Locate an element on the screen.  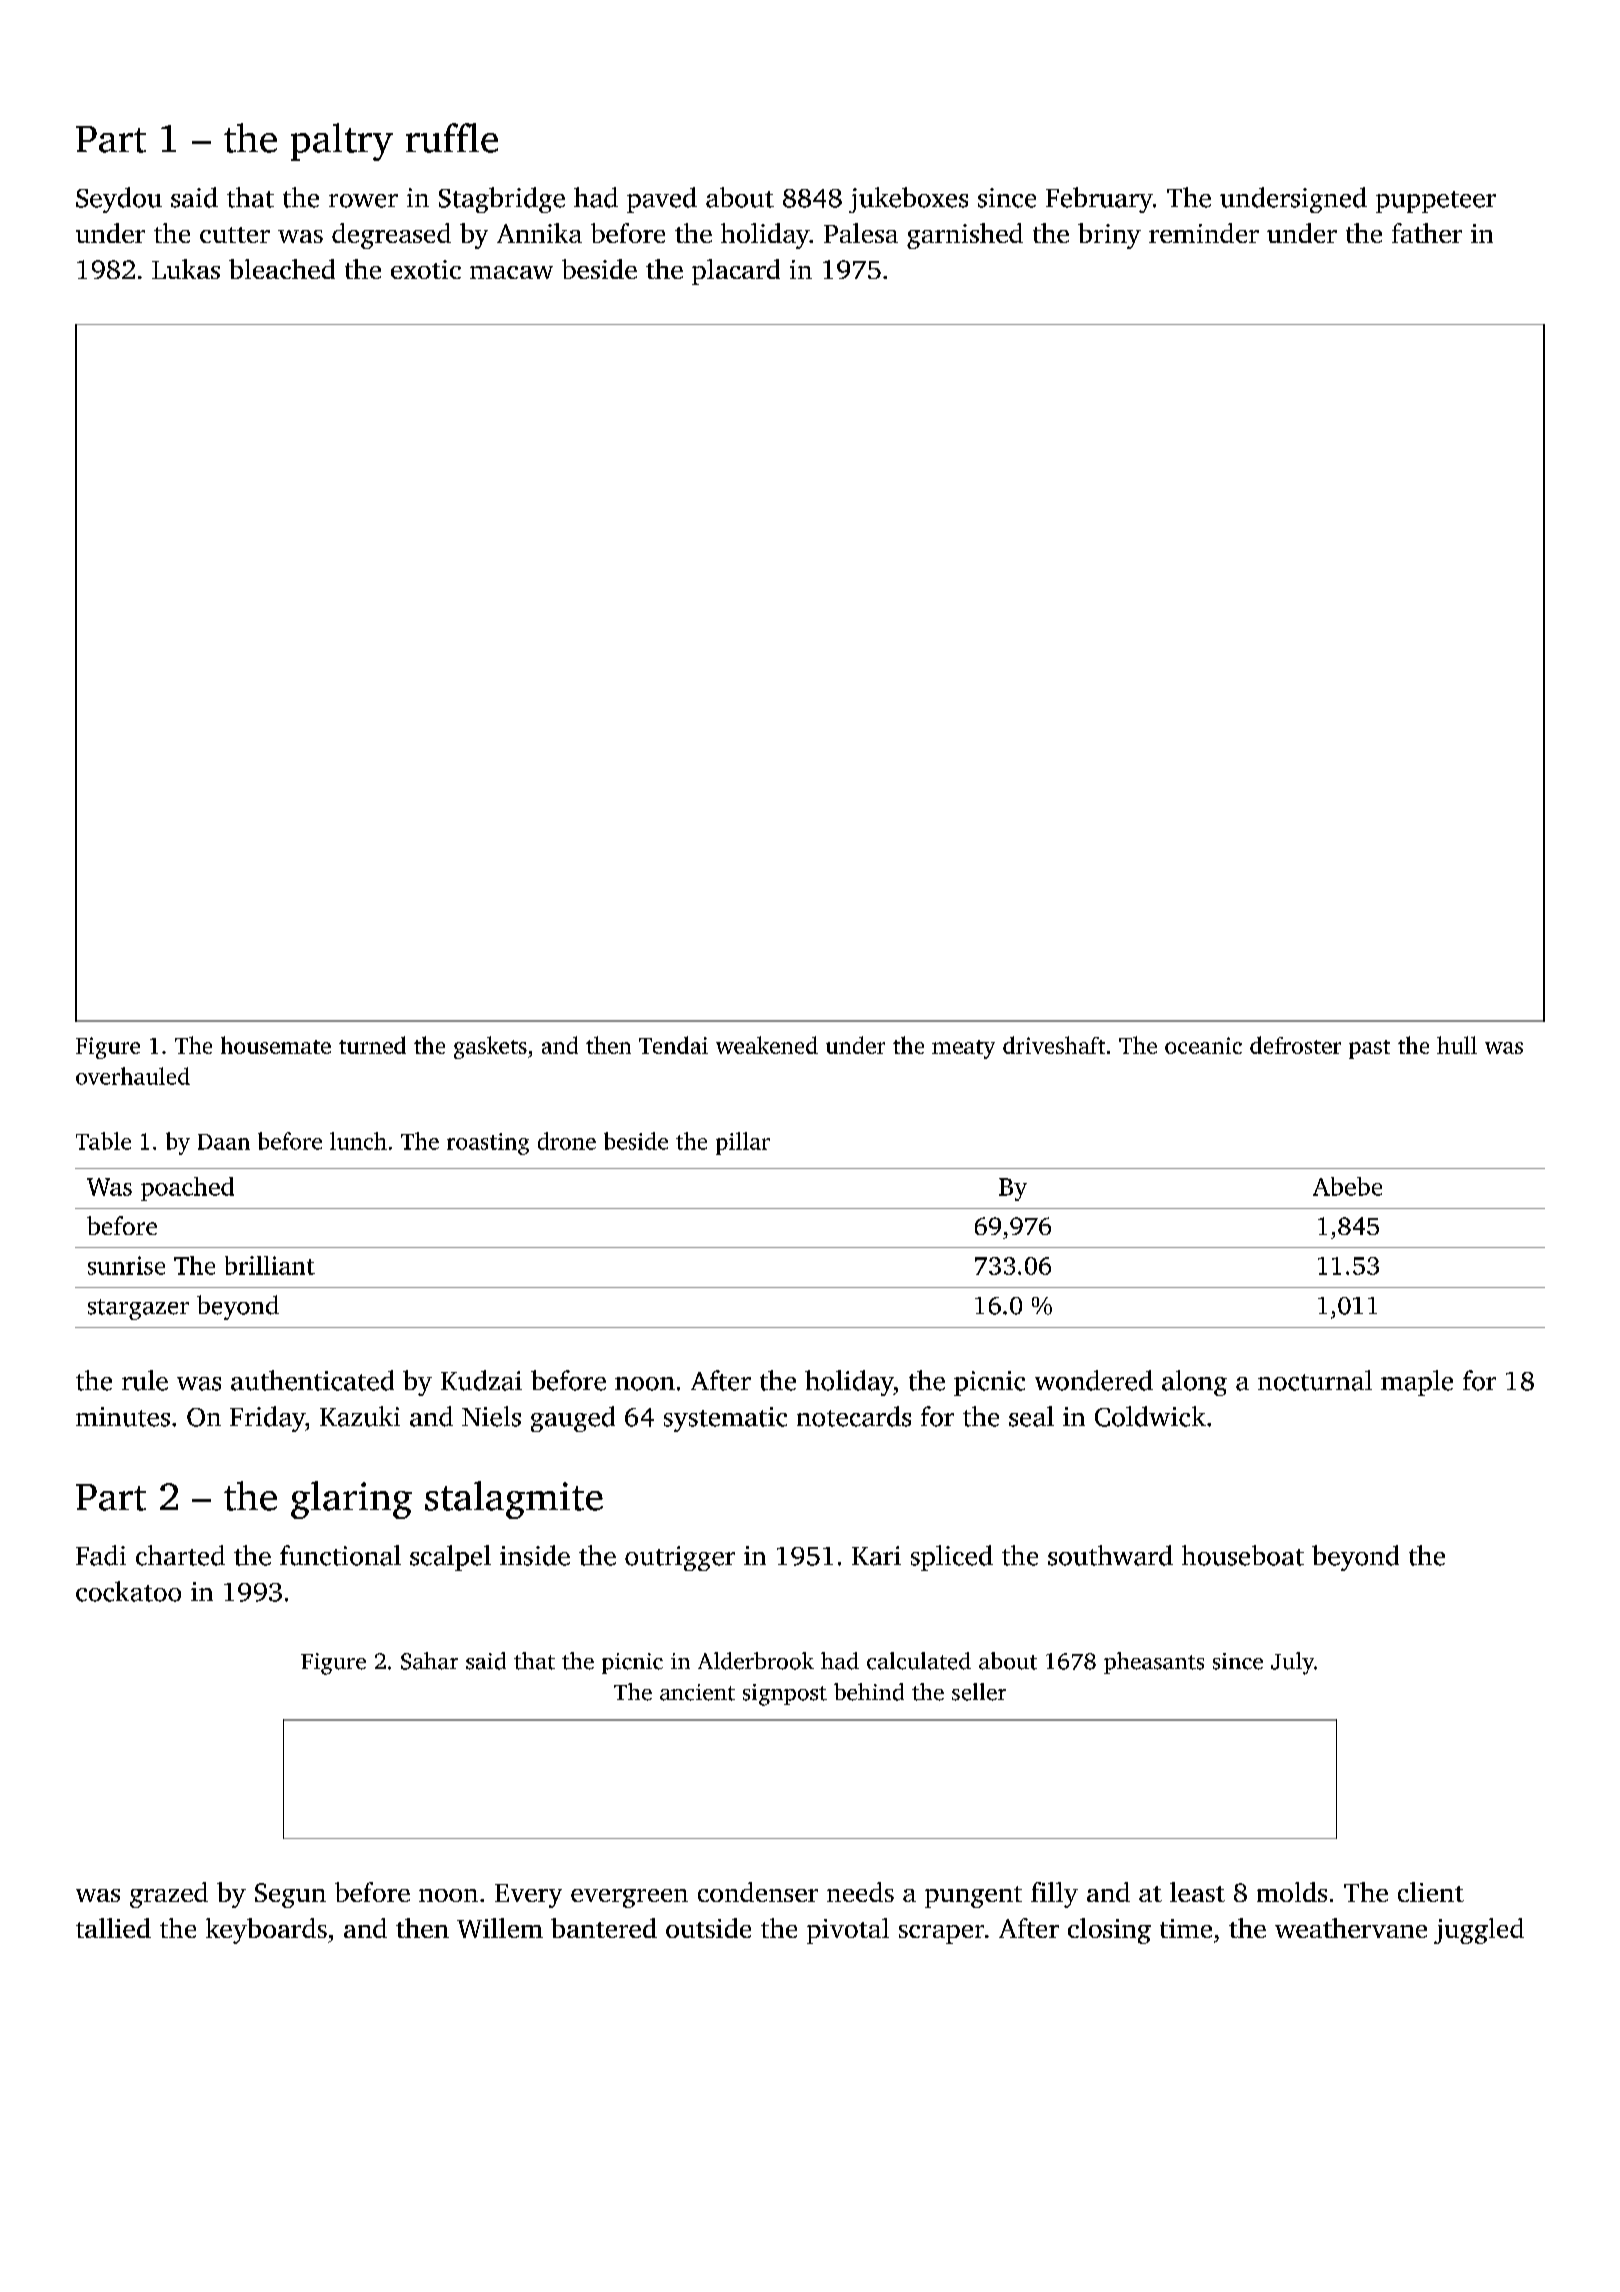
macaw is located at coordinates (511, 272).
